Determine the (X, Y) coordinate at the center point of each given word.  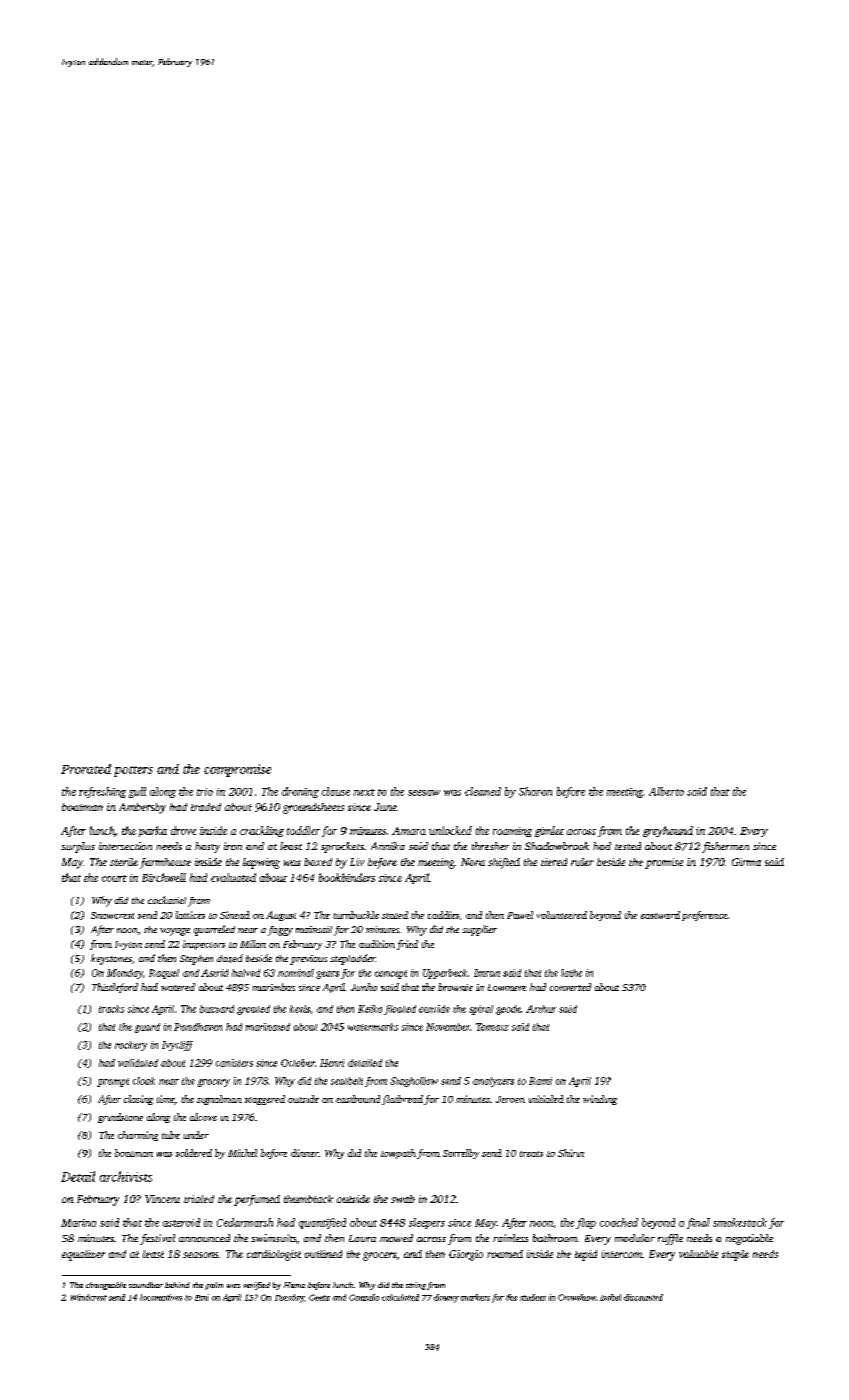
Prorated (86, 769)
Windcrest (89, 1297)
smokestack (740, 1222)
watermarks (373, 1027)
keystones (111, 959)
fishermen (725, 847)
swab (403, 1199)
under (196, 1135)
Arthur (541, 1009)
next (364, 792)
